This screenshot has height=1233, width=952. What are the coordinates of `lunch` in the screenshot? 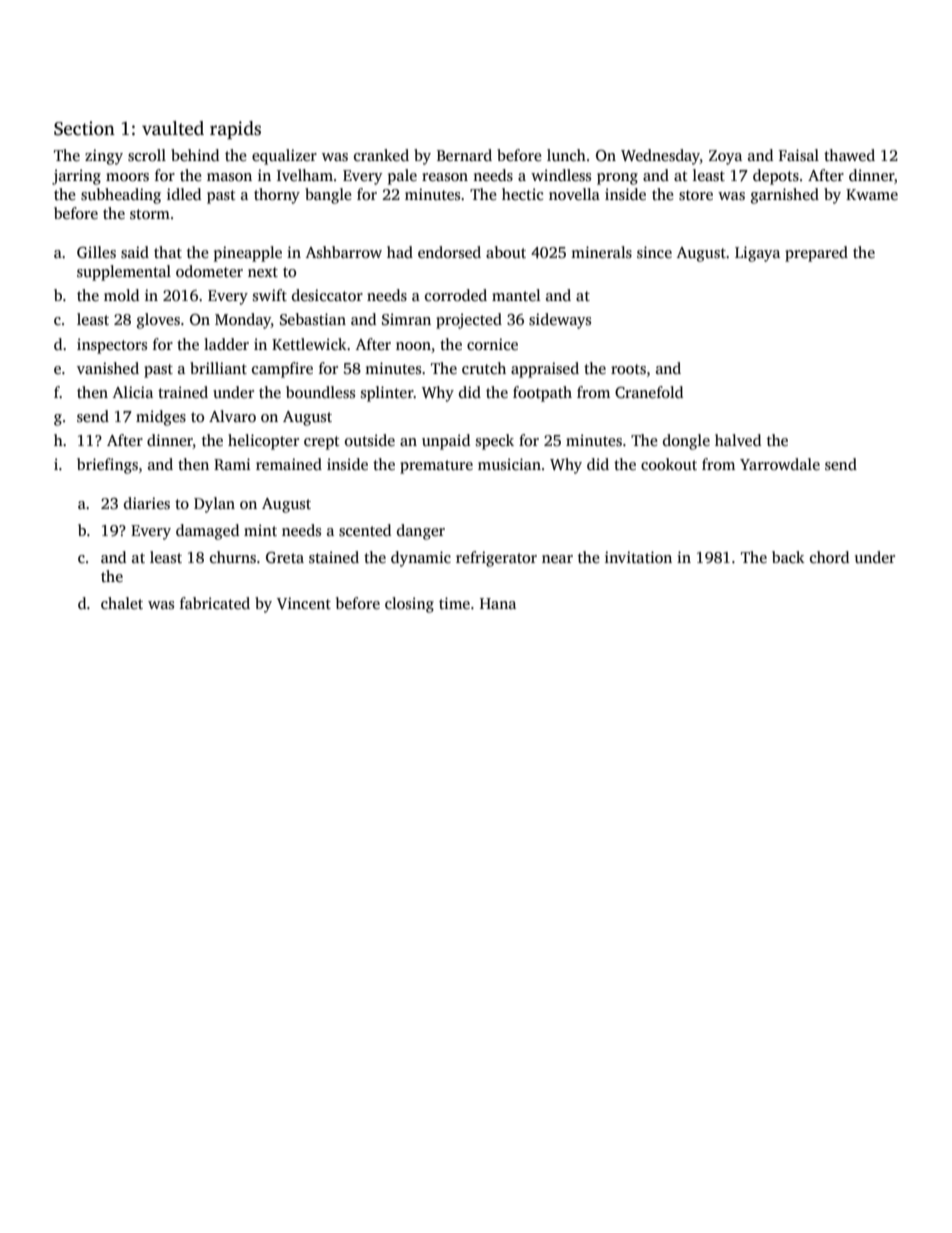 It's located at (566, 155).
